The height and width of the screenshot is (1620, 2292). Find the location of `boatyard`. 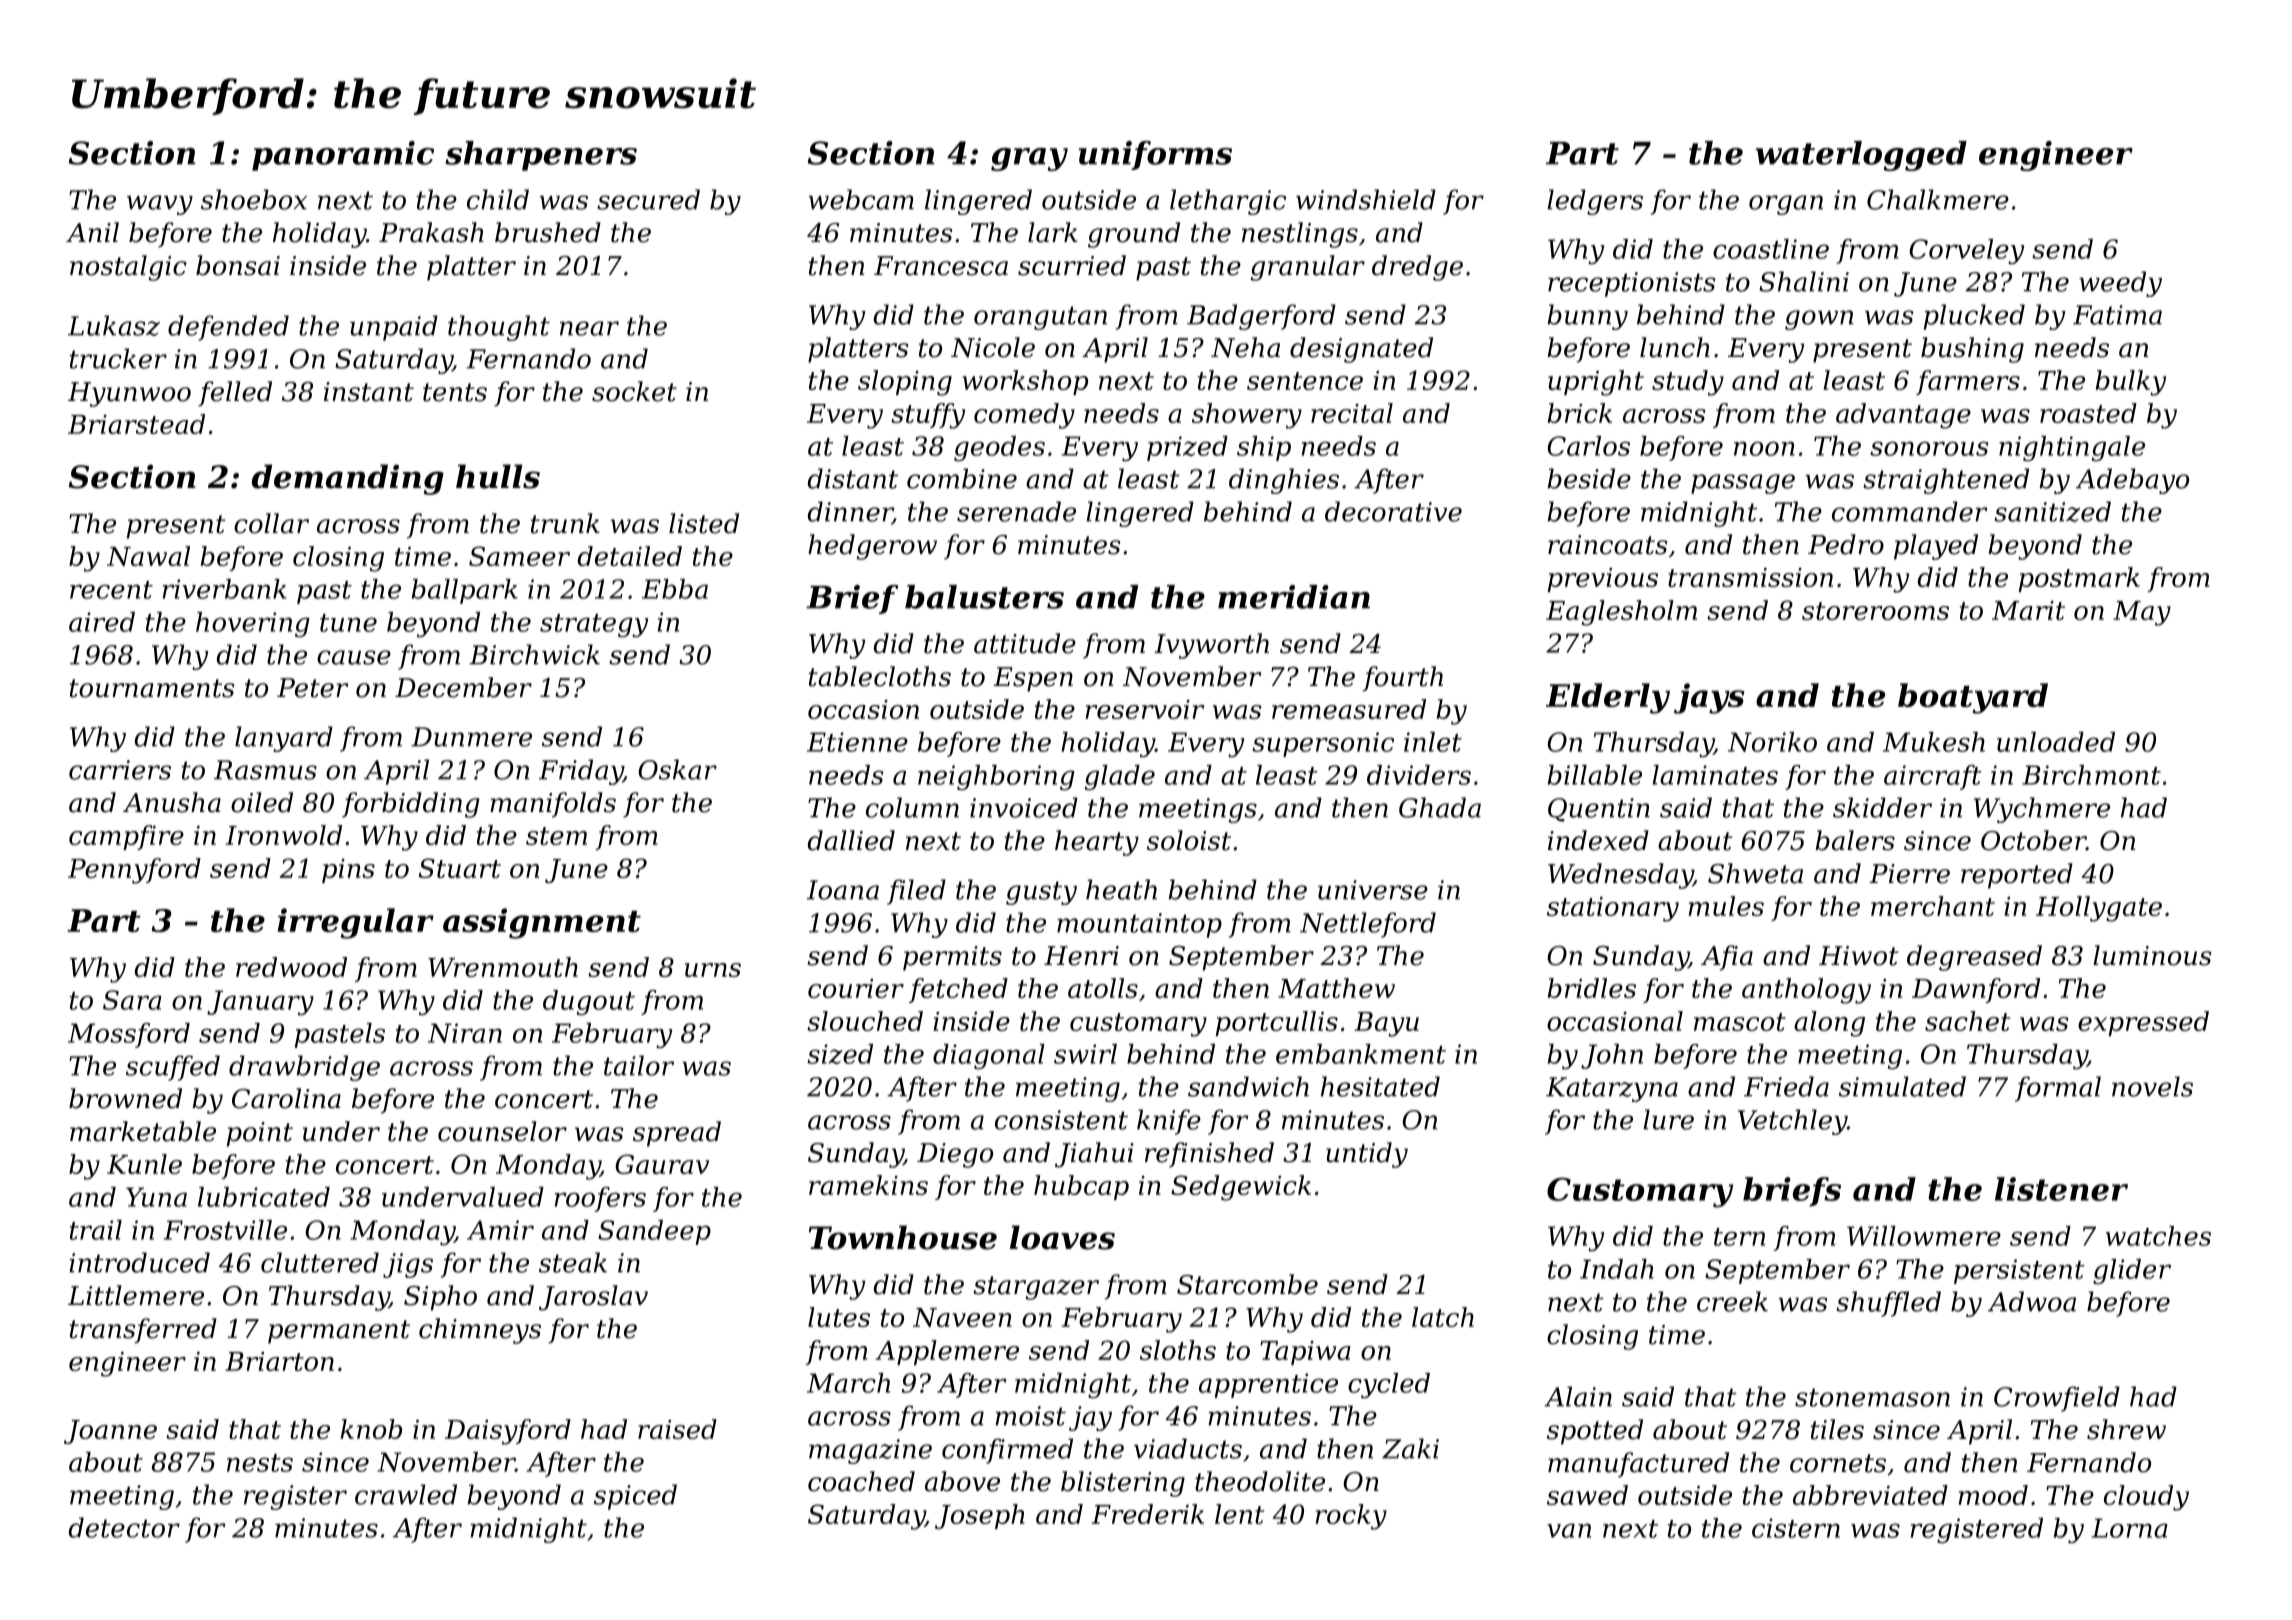

boatyard is located at coordinates (1973, 698).
